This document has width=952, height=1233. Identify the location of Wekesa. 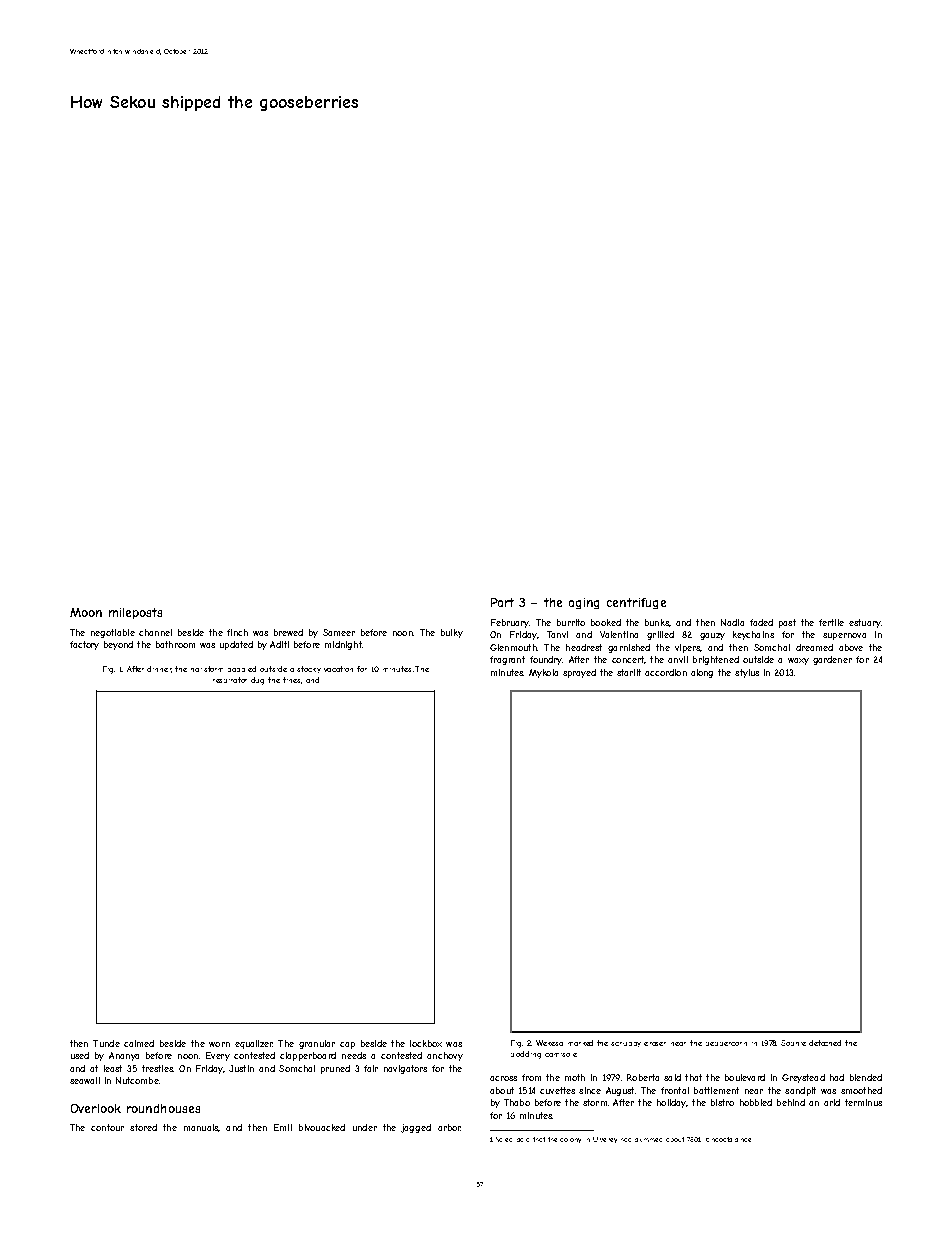
(549, 1043).
